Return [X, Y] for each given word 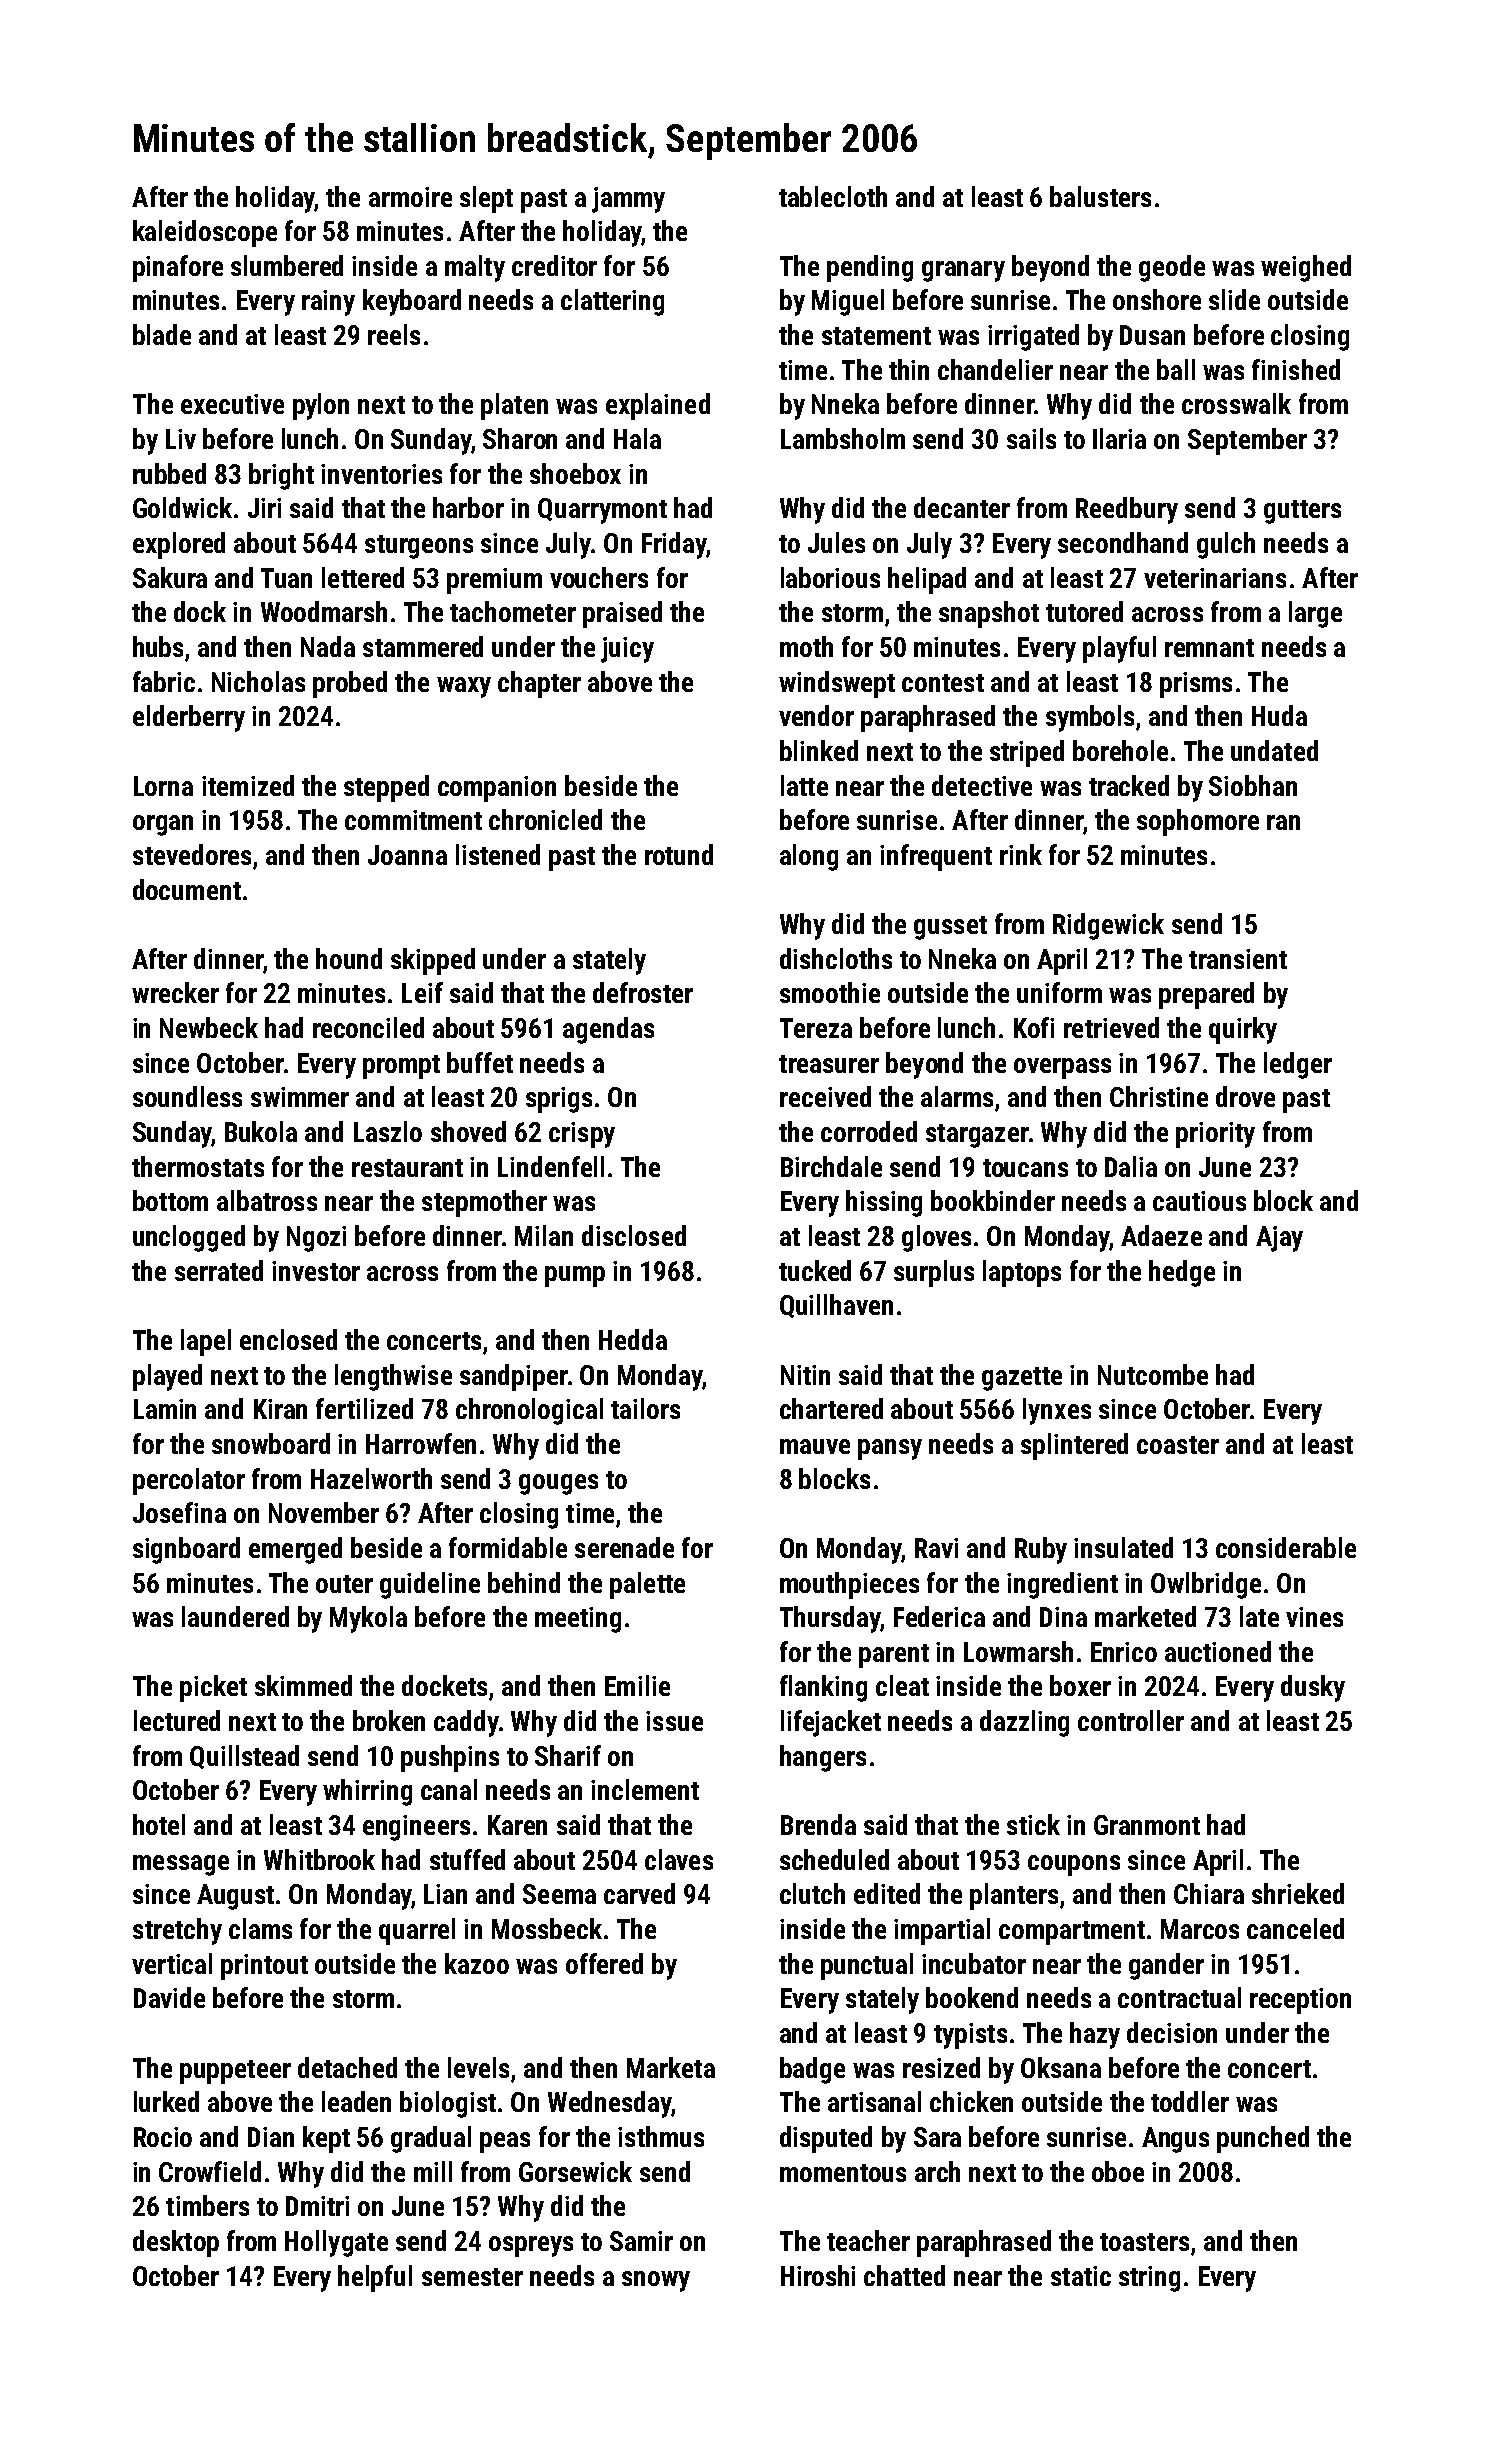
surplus [934, 1273]
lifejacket [831, 1723]
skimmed [303, 1685]
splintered [1074, 1446]
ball [1176, 369]
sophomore [1198, 822]
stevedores [192, 854]
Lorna [163, 786]
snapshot [989, 614]
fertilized [364, 1408]
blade [162, 334]
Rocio [163, 2137]
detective [982, 785]
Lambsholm [843, 438]
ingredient [1062, 1585]
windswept [837, 684]
